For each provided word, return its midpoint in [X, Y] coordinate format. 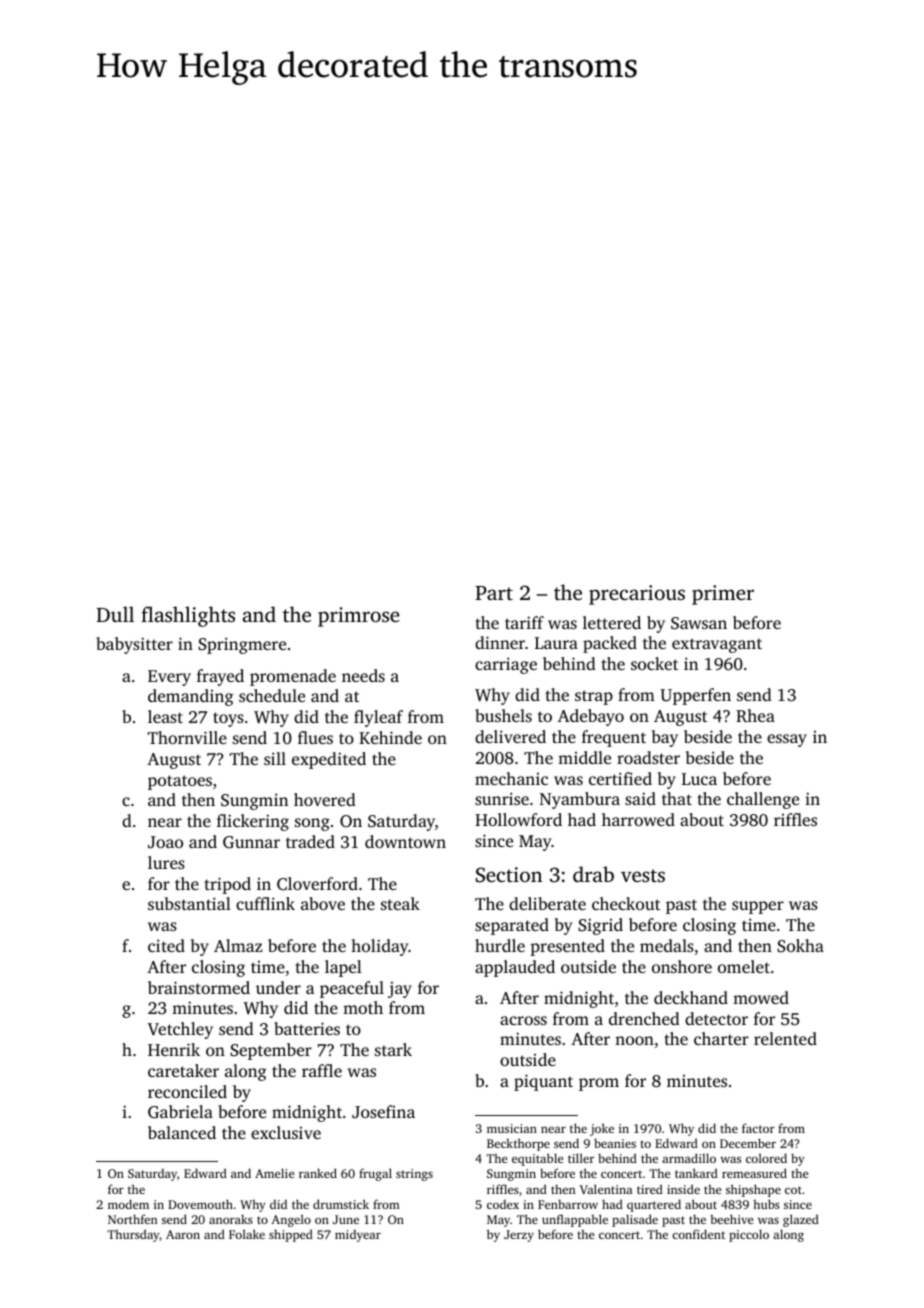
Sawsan [699, 623]
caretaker [183, 1070]
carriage [506, 665]
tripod [228, 885]
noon [634, 1040]
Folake [247, 1234]
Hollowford [518, 819]
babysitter [134, 645]
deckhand [691, 997]
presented [567, 947]
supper [758, 907]
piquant [543, 1082]
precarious [637, 595]
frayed [220, 677]
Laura [556, 643]
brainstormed [199, 987]
